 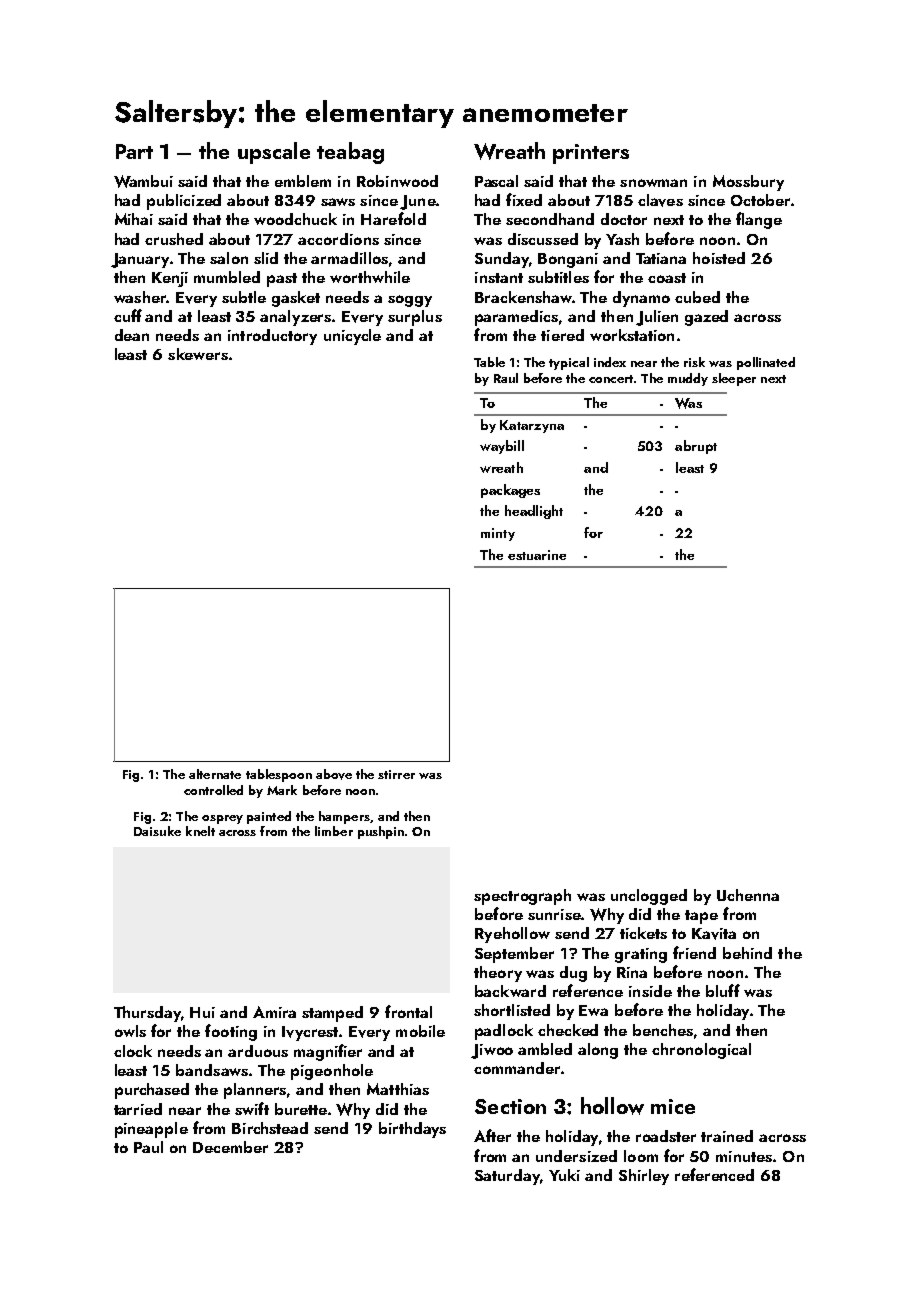 What do you see at coordinates (397, 181) in the document?
I see `Robinwood` at bounding box center [397, 181].
